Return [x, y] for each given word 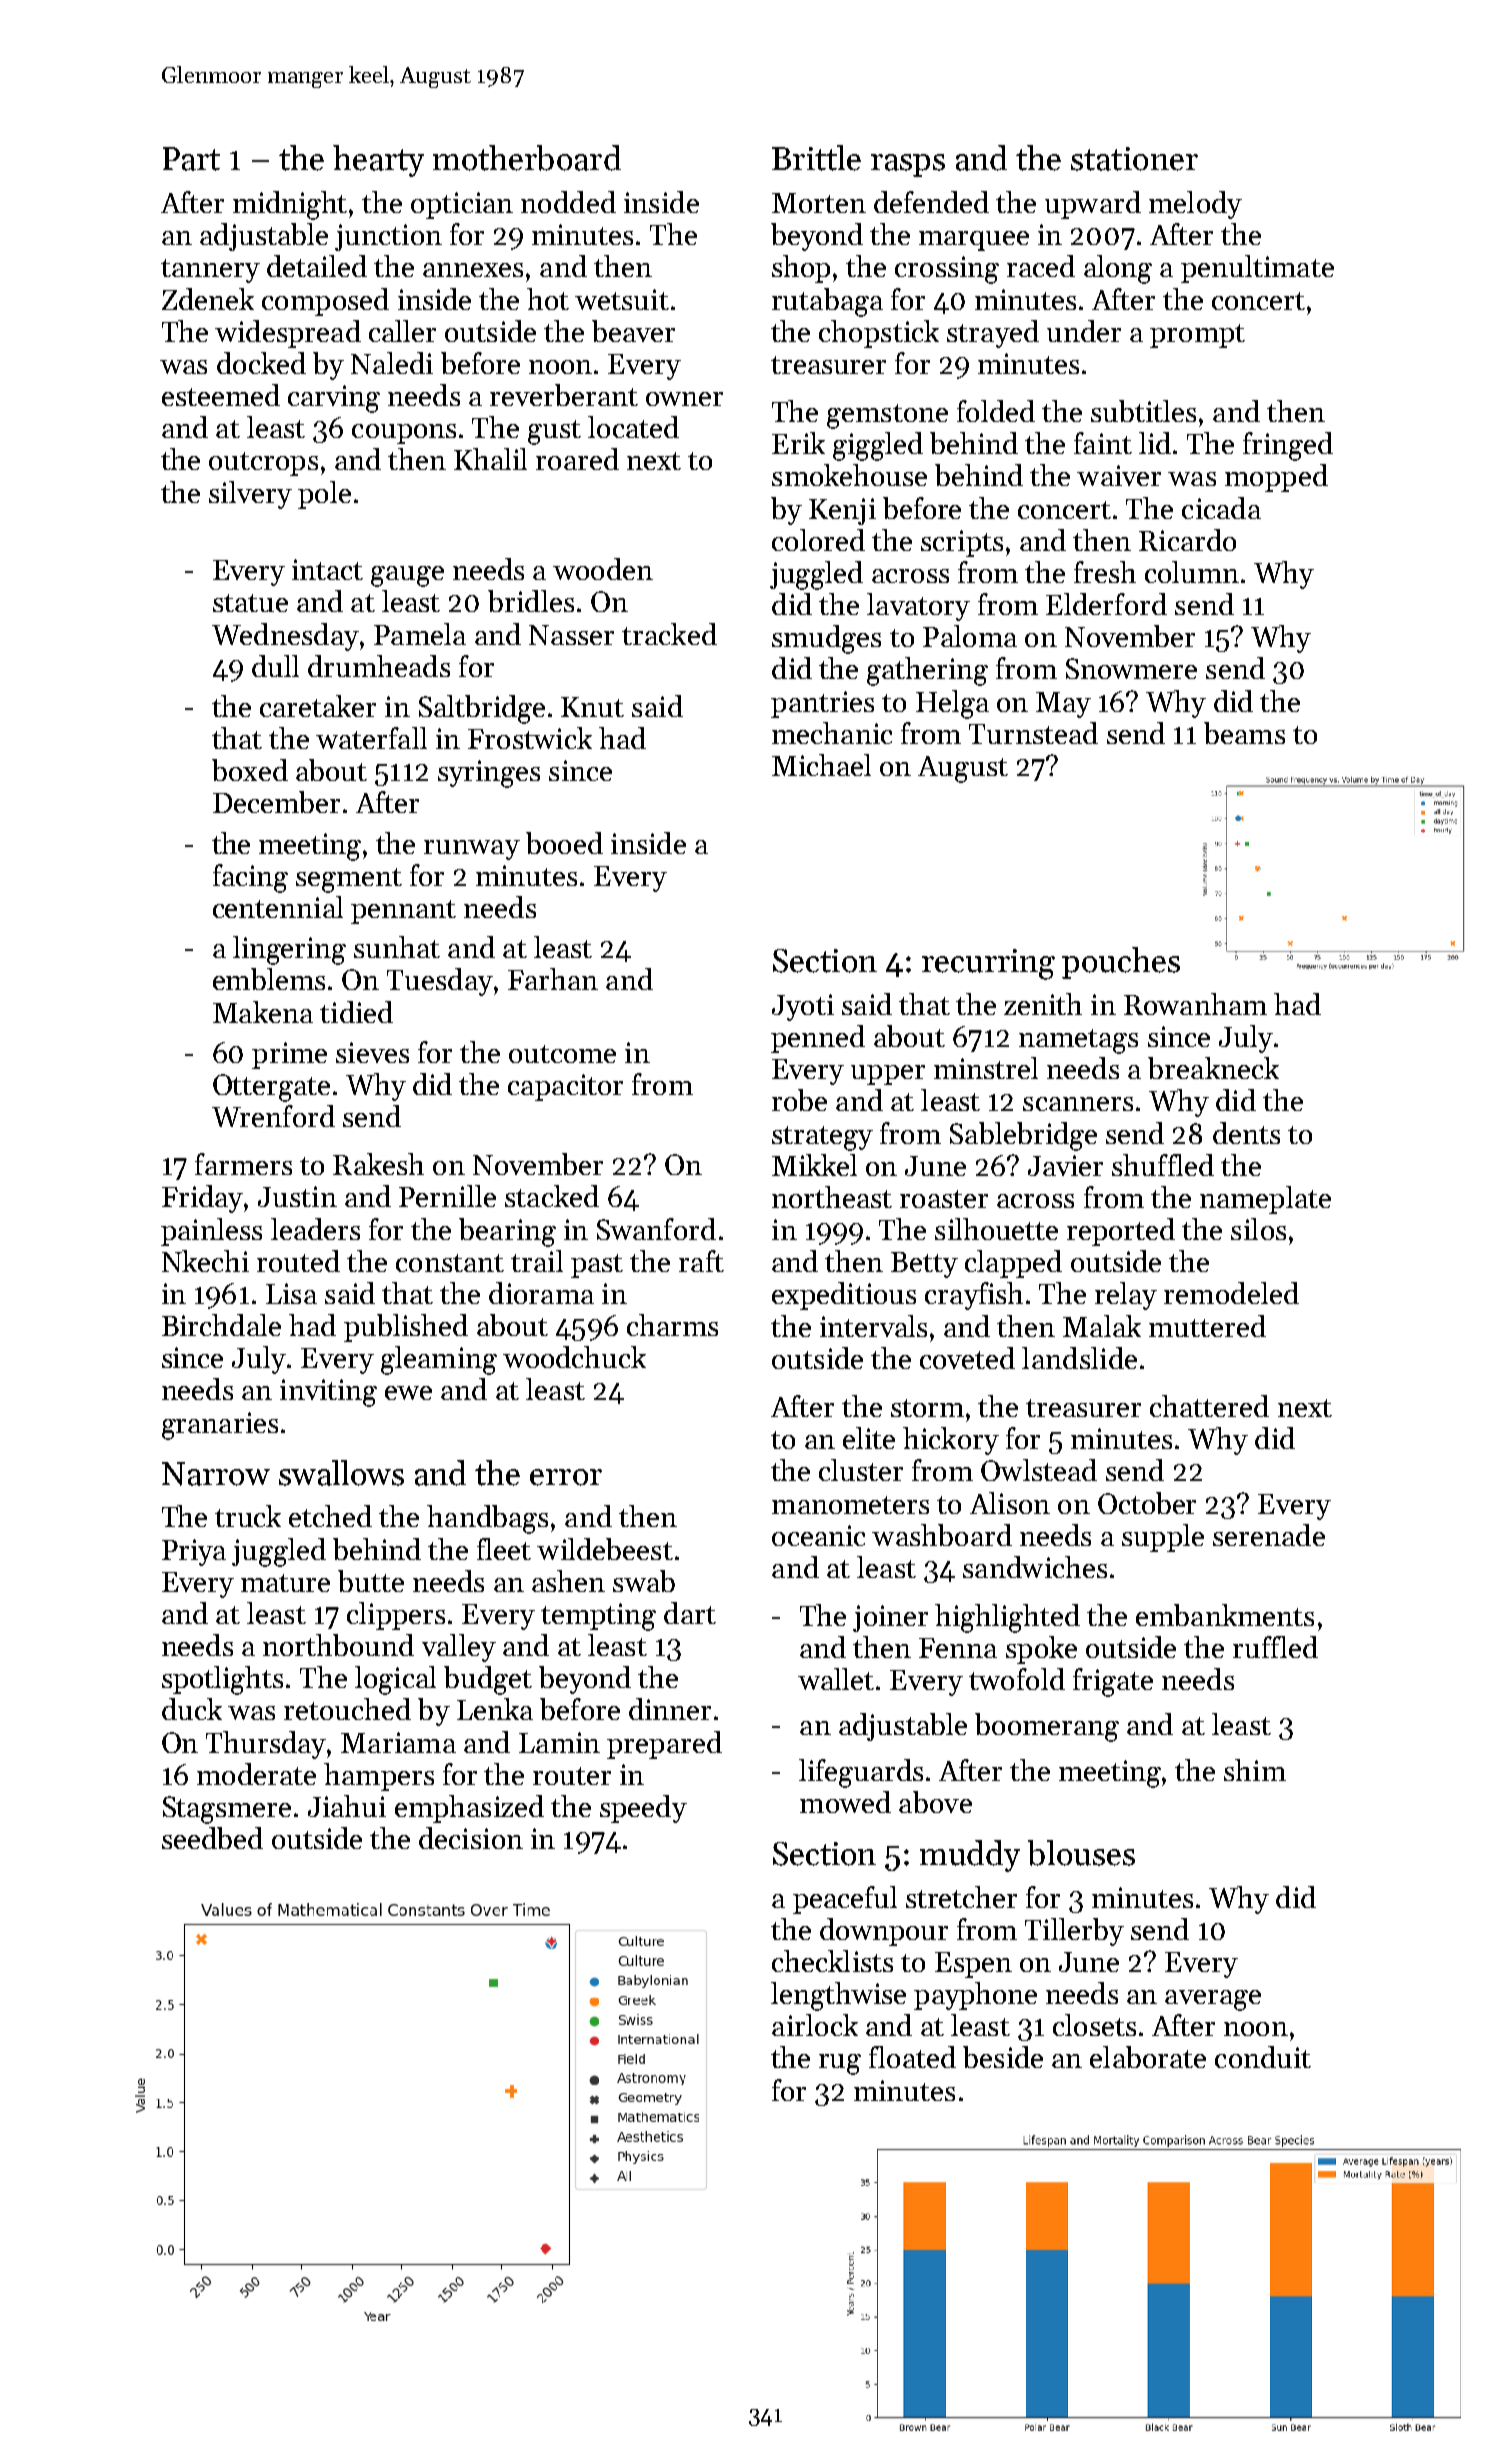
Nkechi [205, 1261]
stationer [1134, 159]
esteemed [221, 395]
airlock [815, 2025]
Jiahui [347, 1806]
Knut [592, 707]
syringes [489, 774]
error [566, 1477]
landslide [1079, 1358]
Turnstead [1033, 733]
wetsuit [622, 299]
